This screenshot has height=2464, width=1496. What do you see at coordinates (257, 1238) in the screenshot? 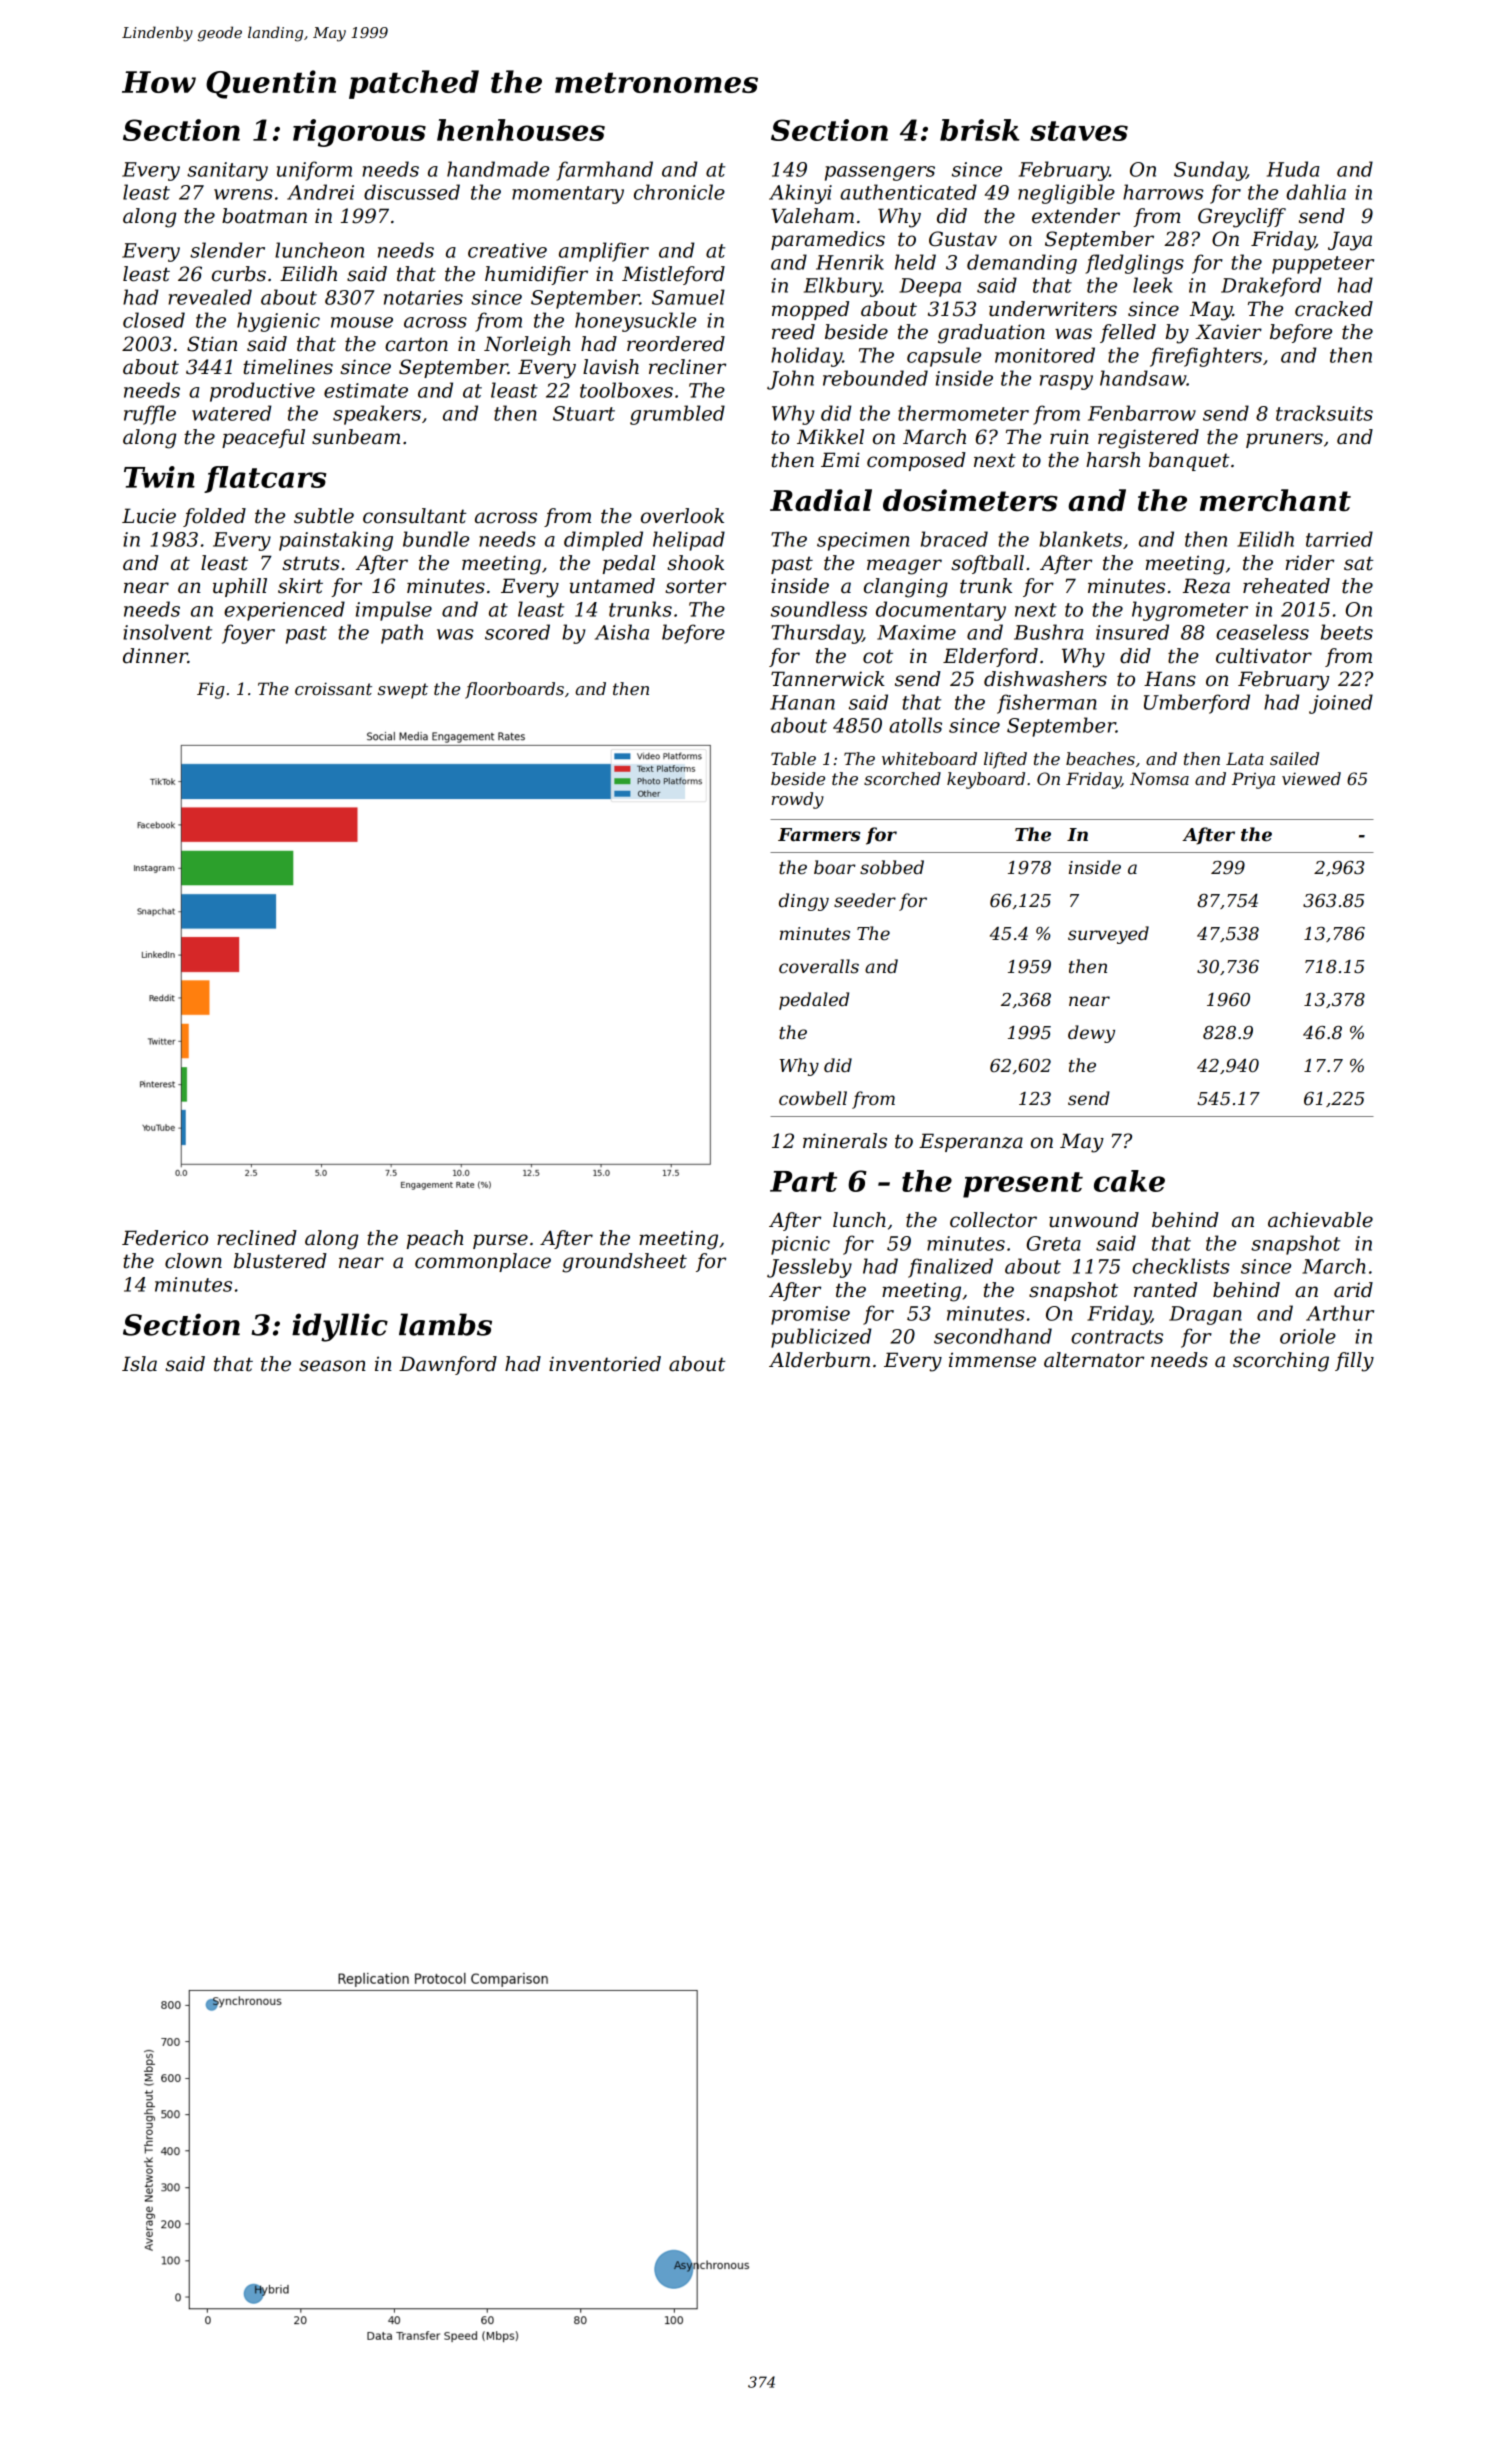
I see `reclined` at bounding box center [257, 1238].
